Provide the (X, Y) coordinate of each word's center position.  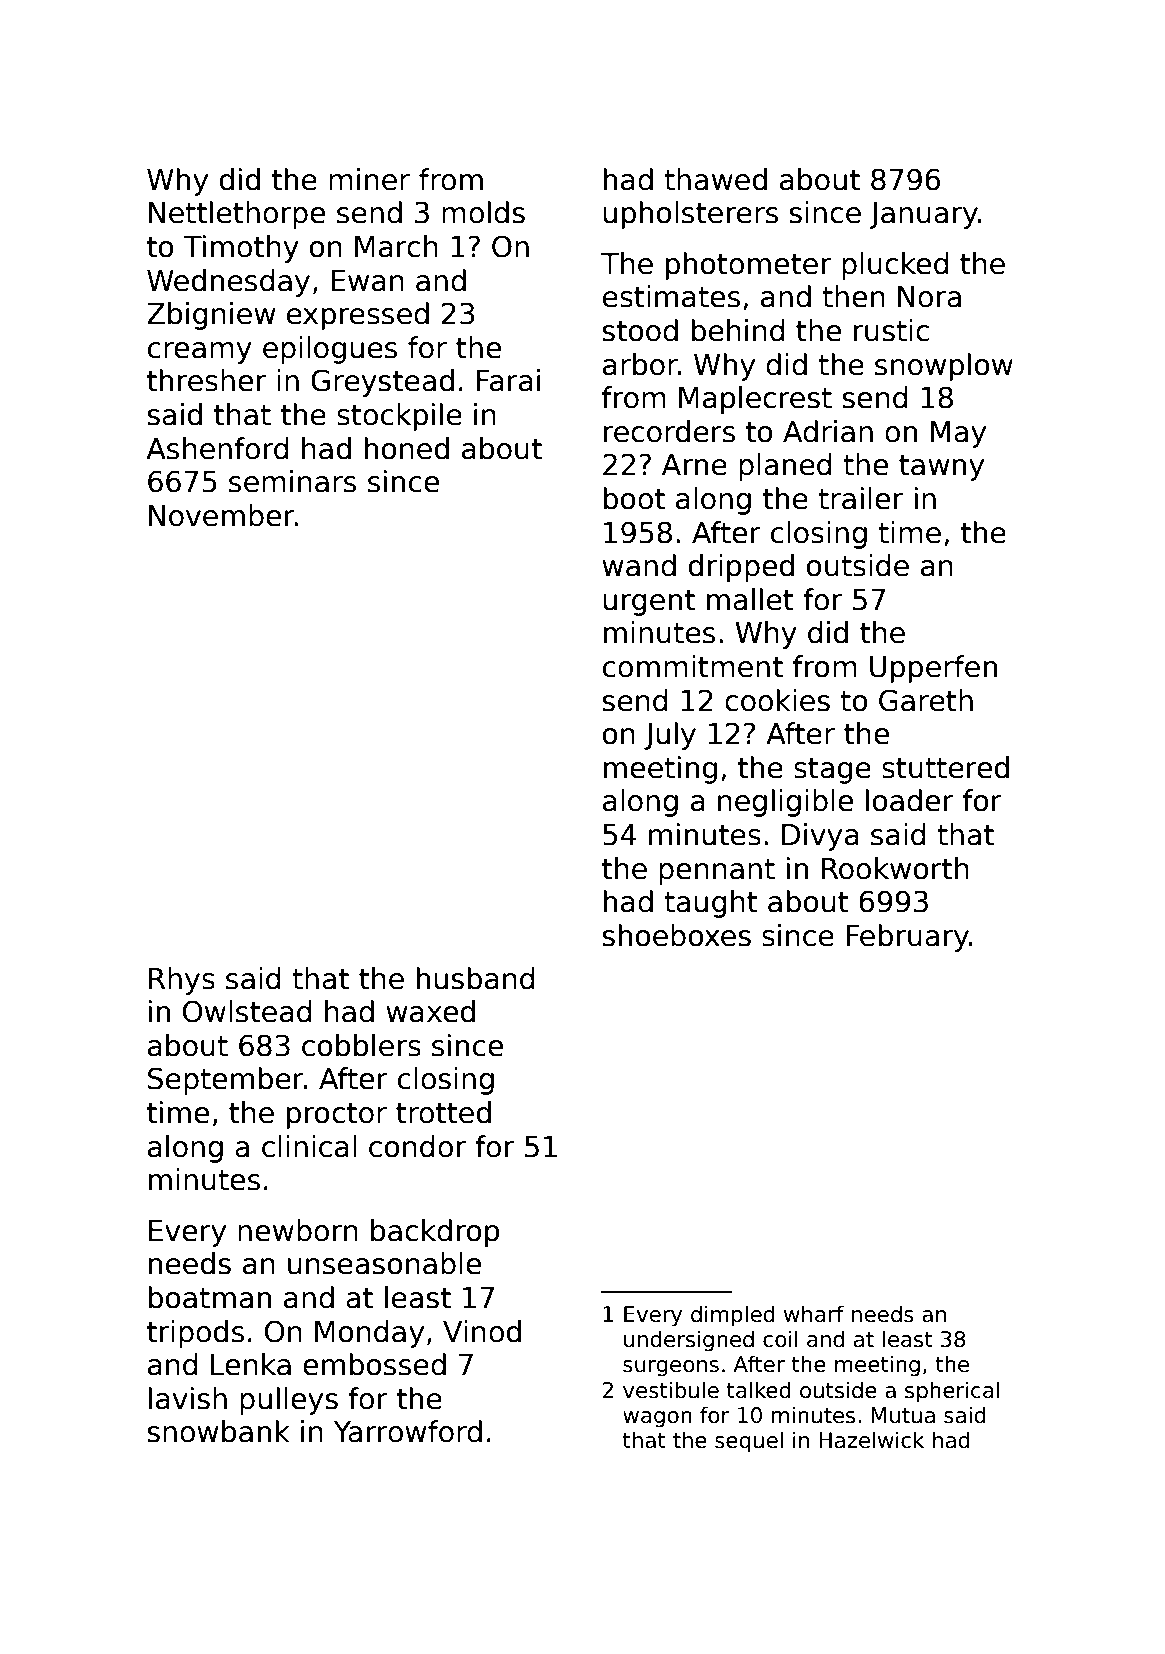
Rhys (182, 981)
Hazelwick (871, 1440)
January (924, 215)
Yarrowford (408, 1431)
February (907, 938)
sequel (749, 1442)
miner (369, 179)
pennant (717, 872)
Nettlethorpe (237, 215)
